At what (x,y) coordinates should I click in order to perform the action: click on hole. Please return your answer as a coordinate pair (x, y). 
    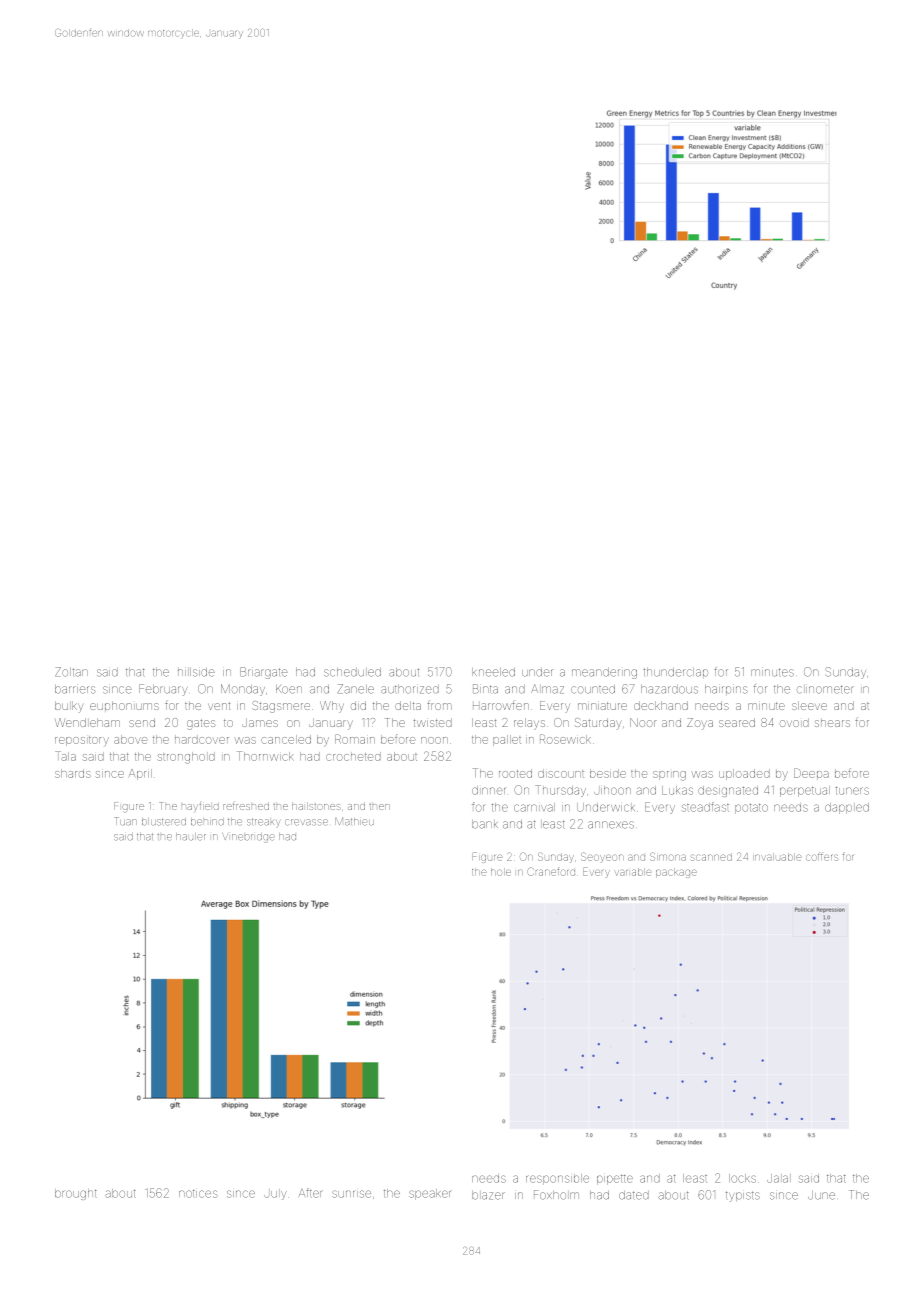
    Looking at the image, I should click on (501, 872).
